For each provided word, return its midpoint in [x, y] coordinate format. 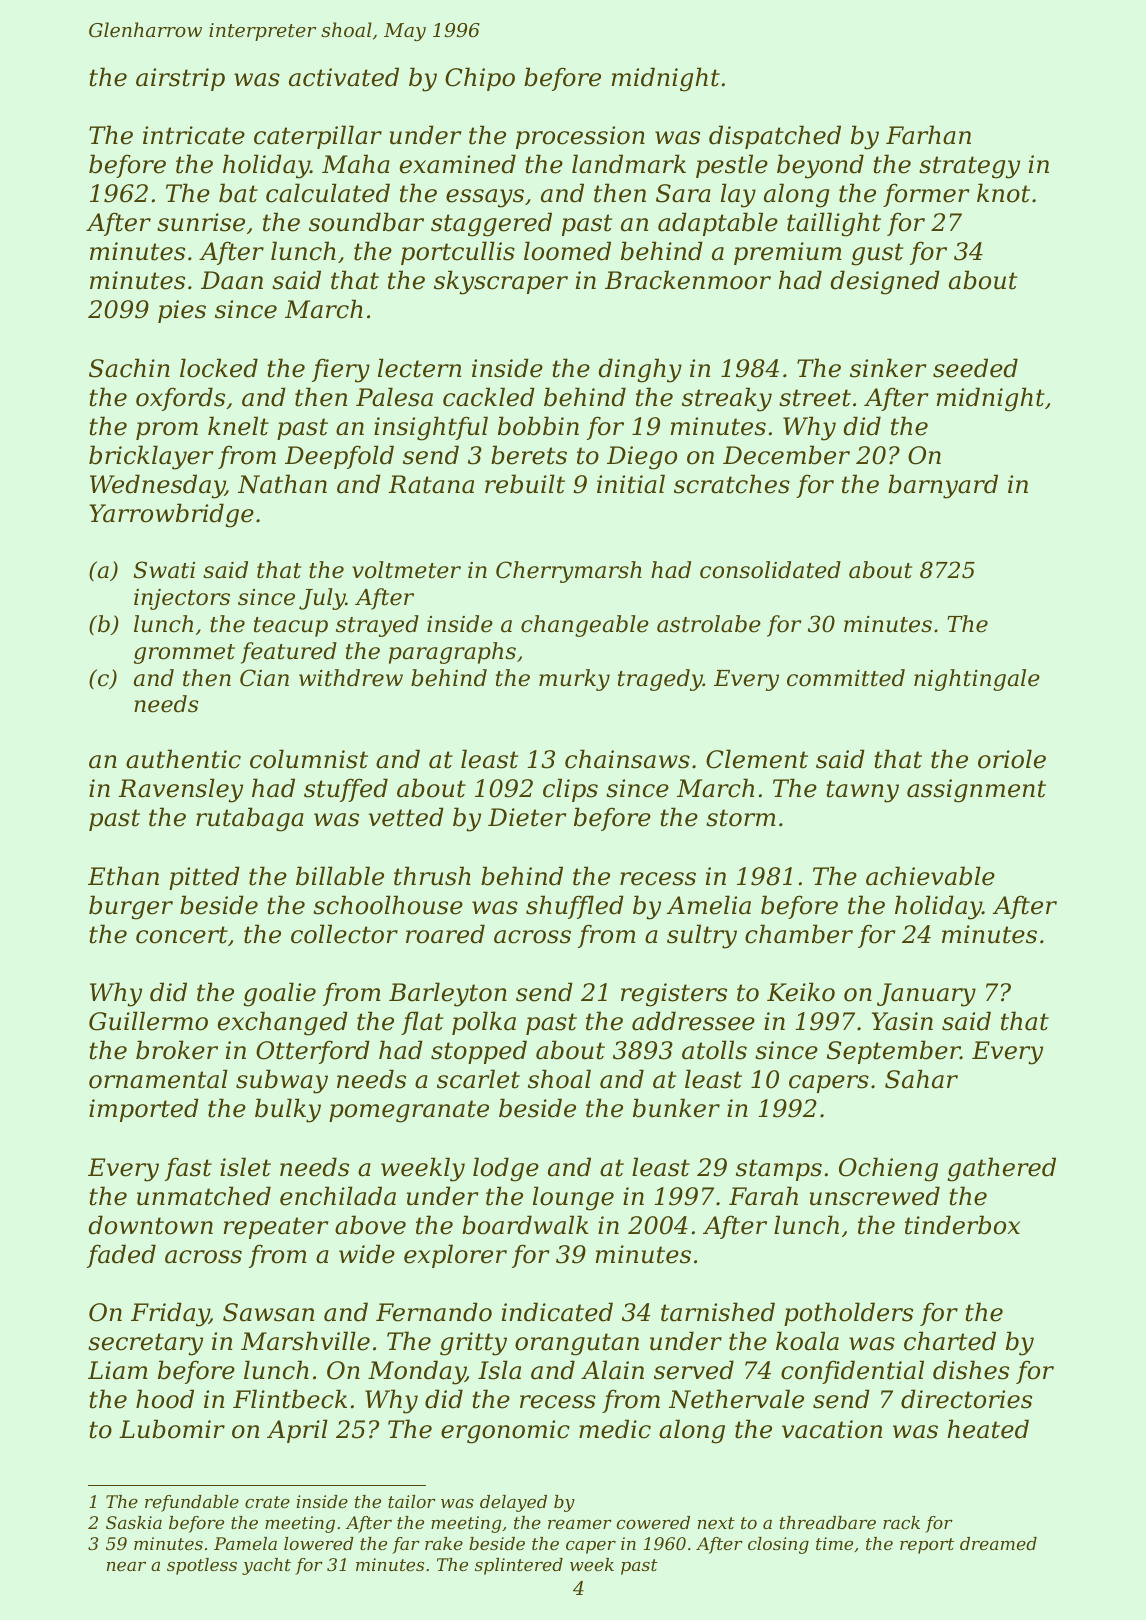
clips [570, 790]
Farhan [928, 135]
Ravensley [180, 790]
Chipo [480, 79]
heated [988, 1429]
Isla [499, 1370]
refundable [192, 1503]
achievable [930, 876]
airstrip [180, 79]
